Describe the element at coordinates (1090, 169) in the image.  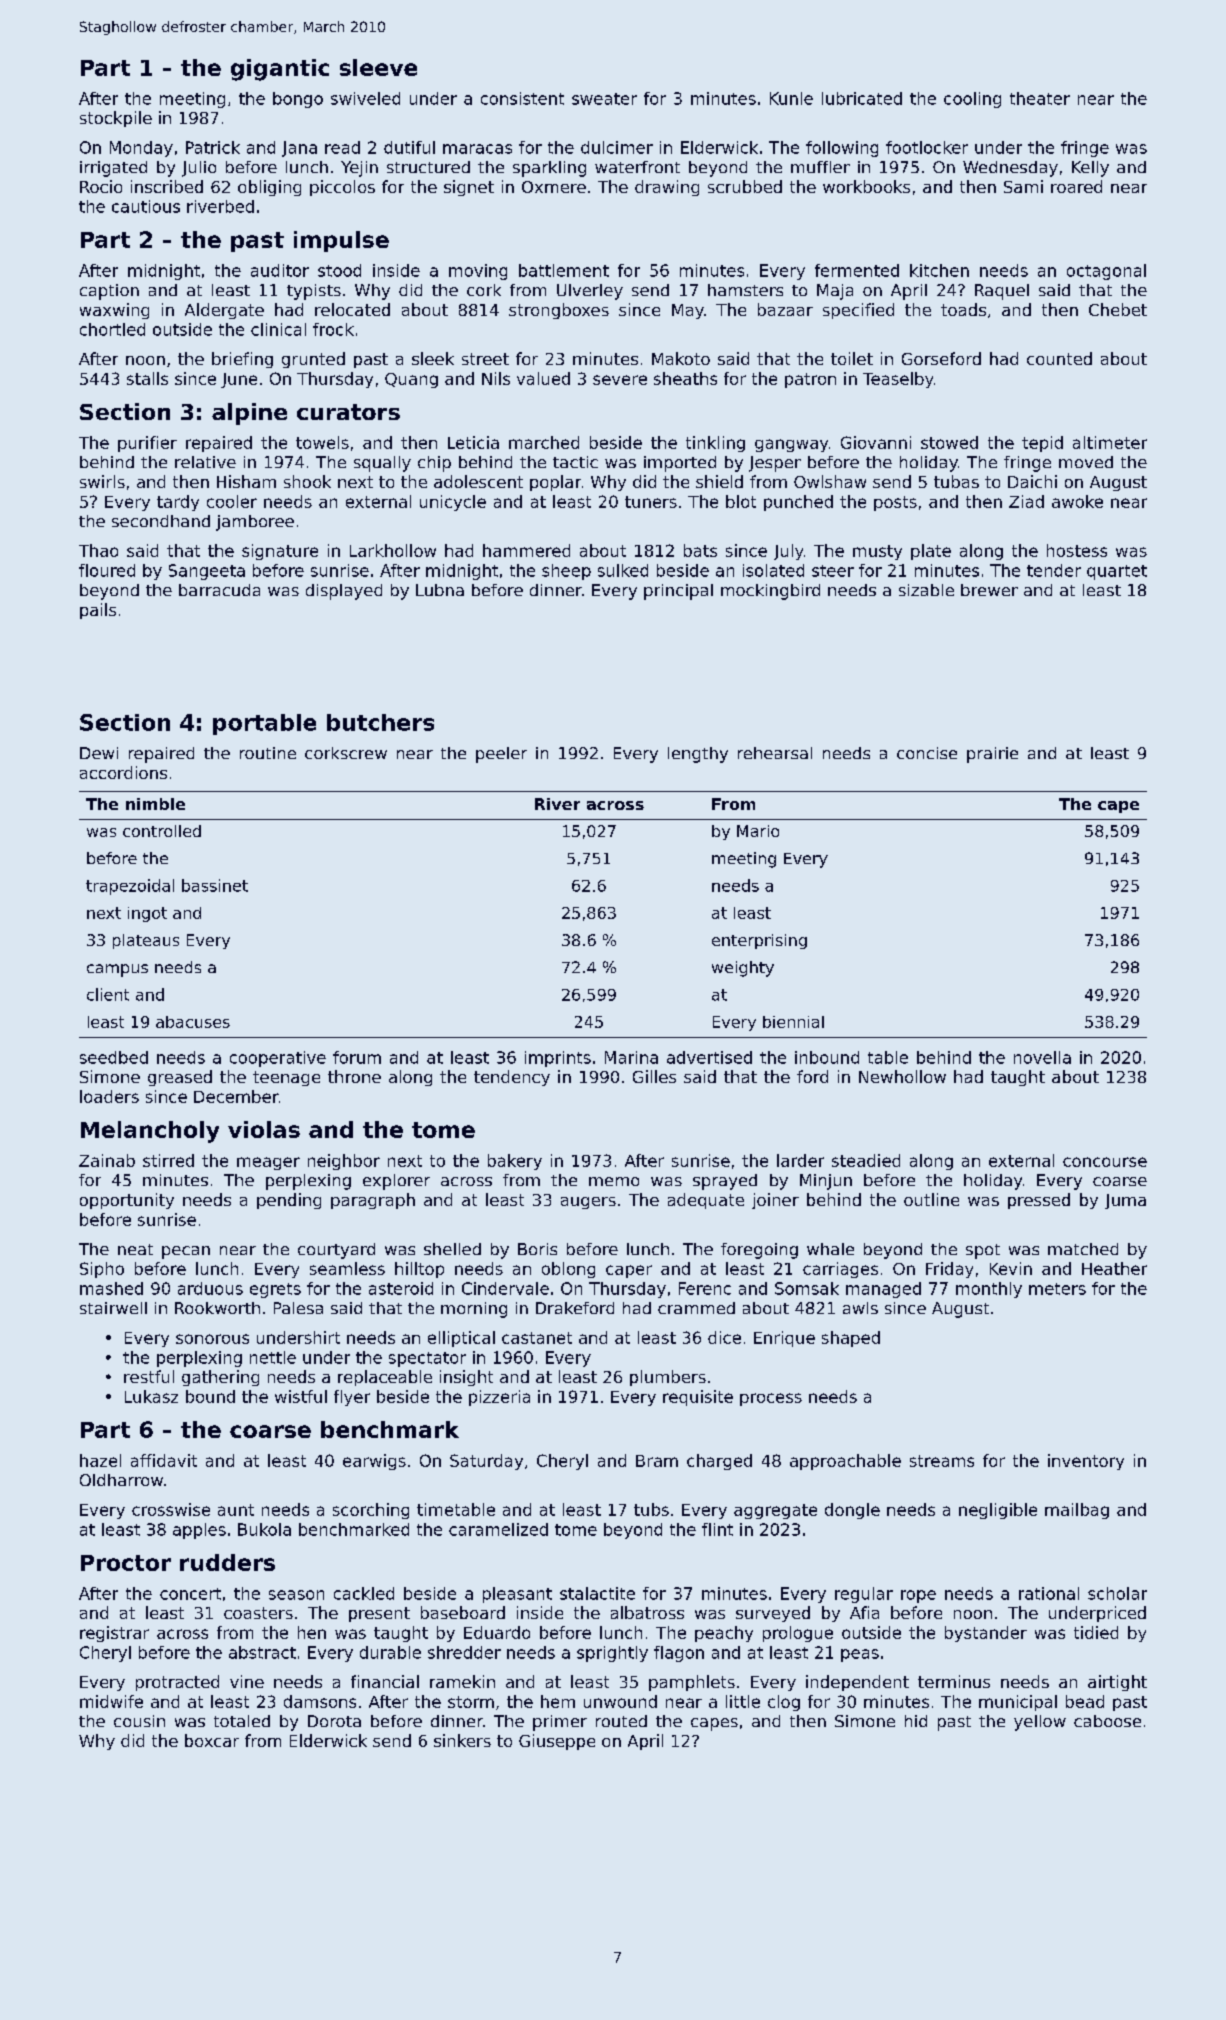
I see `Kelly` at that location.
